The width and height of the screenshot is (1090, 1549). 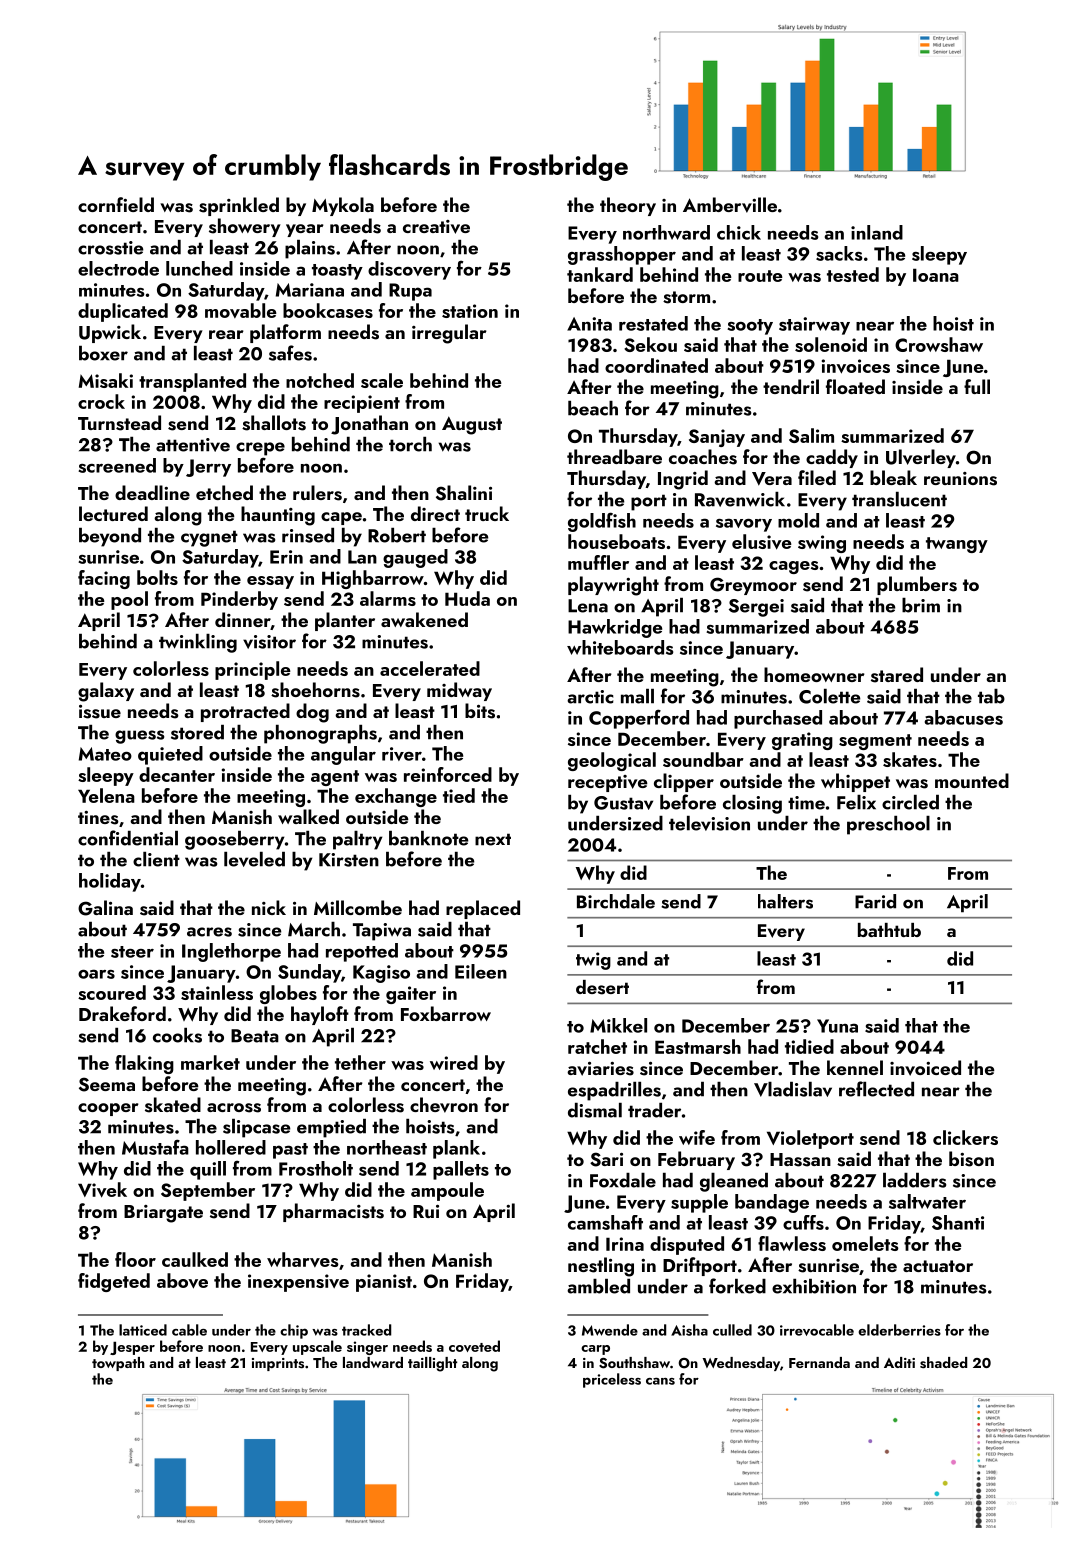 What do you see at coordinates (602, 522) in the screenshot?
I see `goldfish` at bounding box center [602, 522].
